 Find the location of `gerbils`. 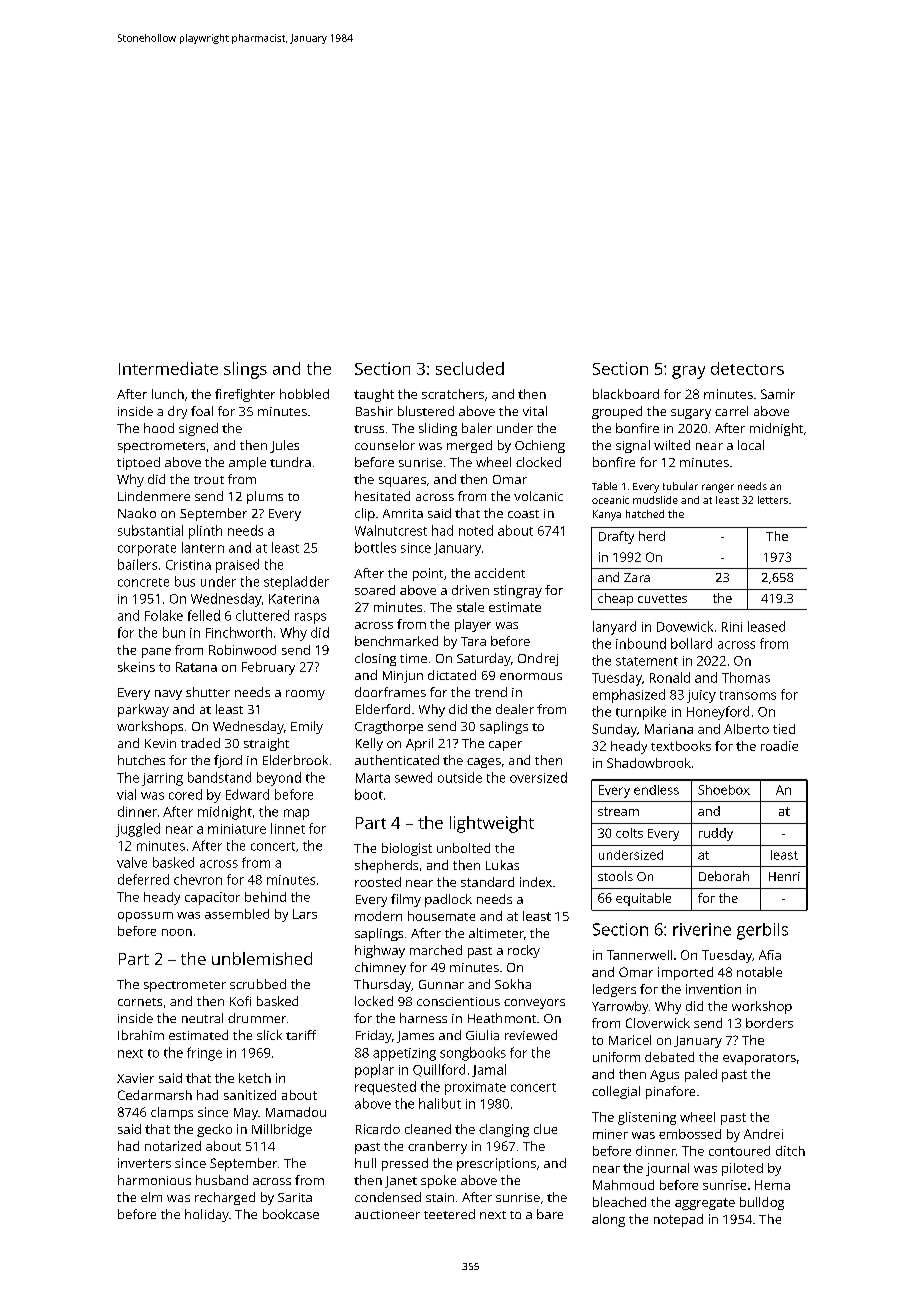

gerbils is located at coordinates (762, 931).
